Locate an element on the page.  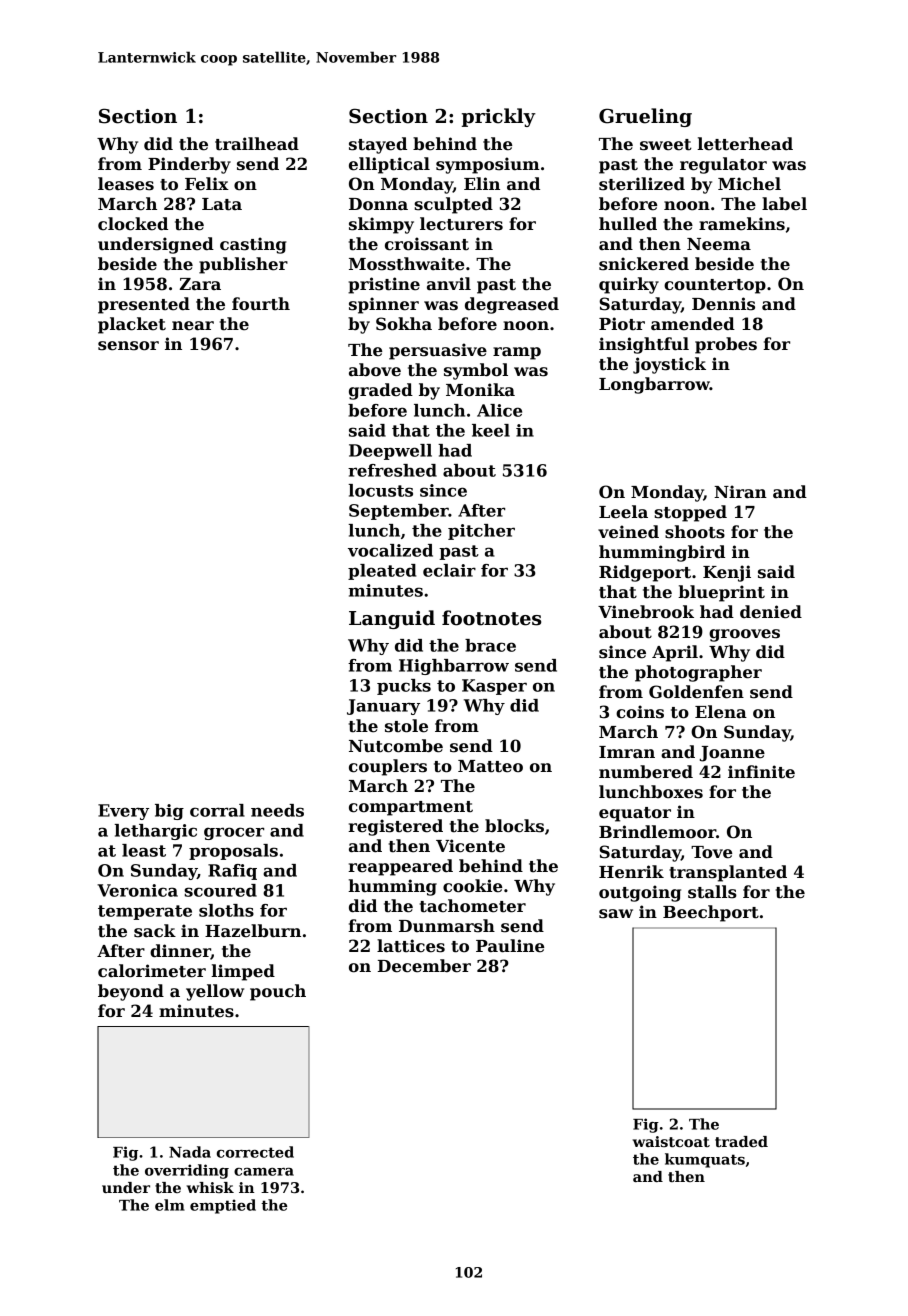
camera is located at coordinates (264, 1172).
